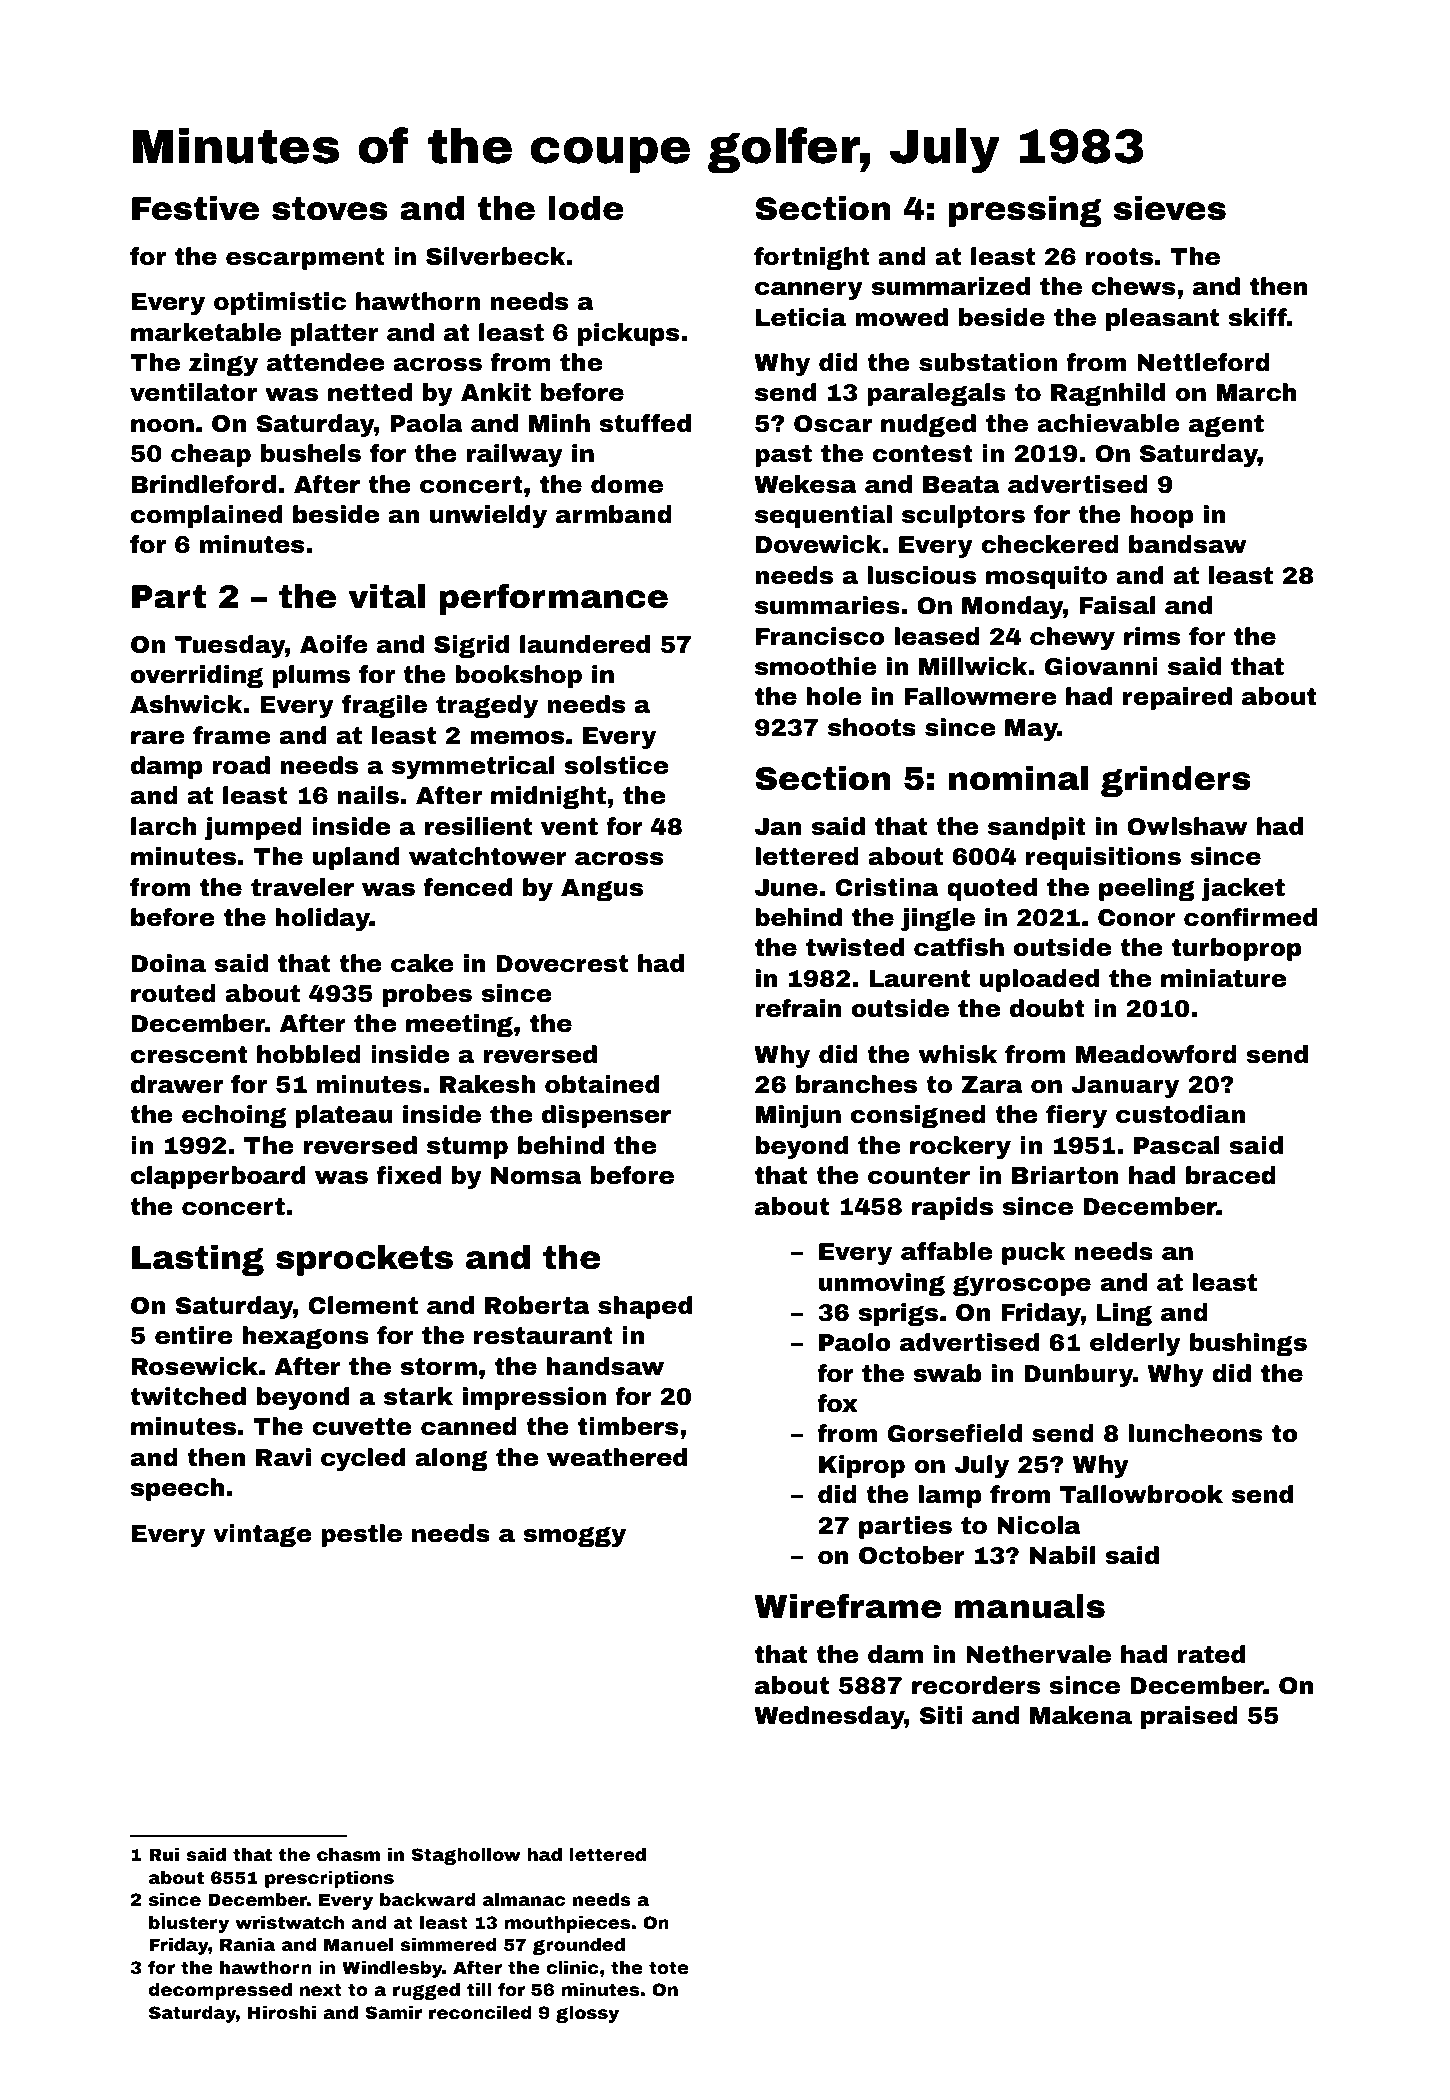 The width and height of the screenshot is (1450, 2100). What do you see at coordinates (574, 1537) in the screenshot?
I see `smoggy` at bounding box center [574, 1537].
